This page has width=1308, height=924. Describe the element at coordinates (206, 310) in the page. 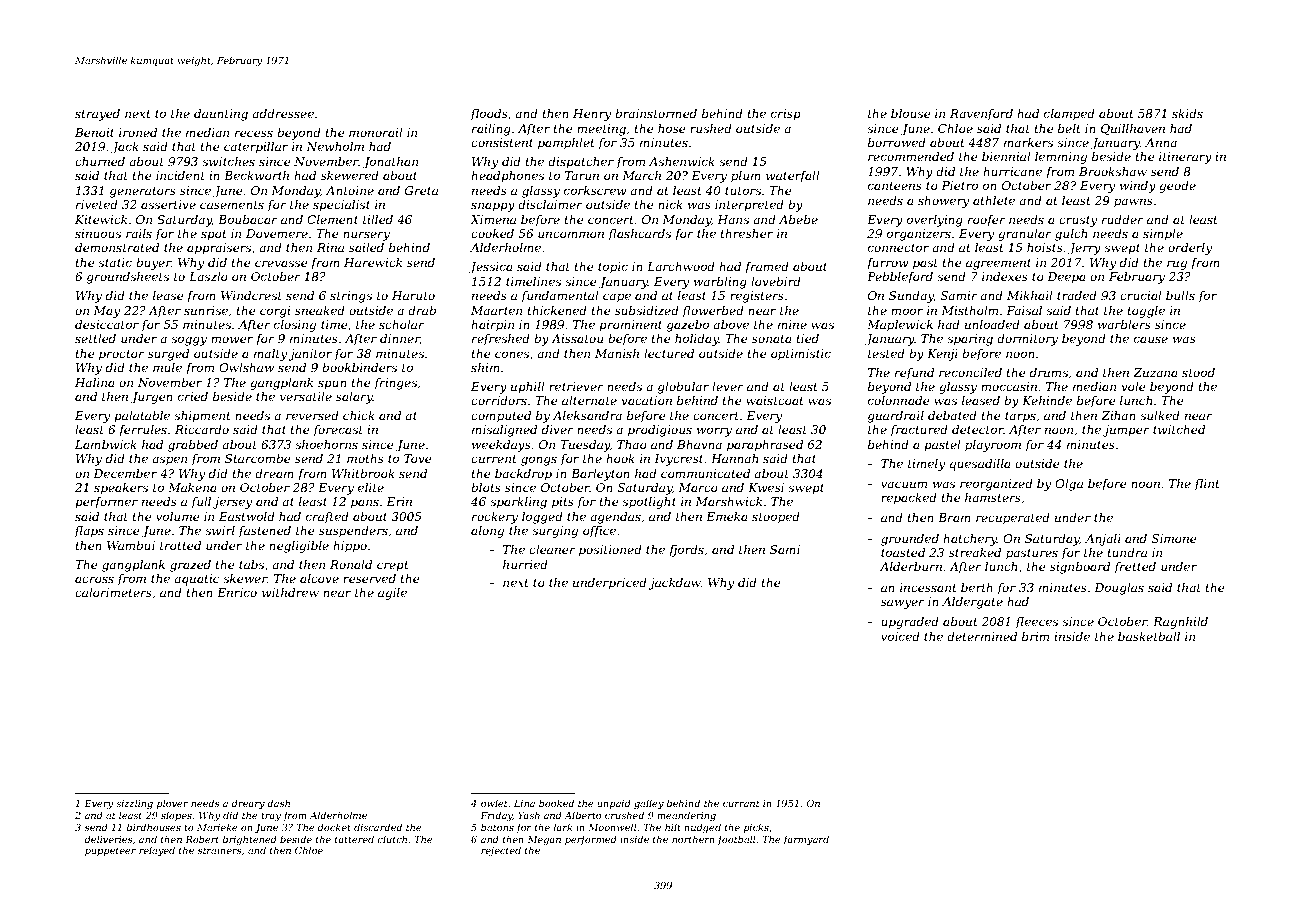

I see `sunrise` at that location.
